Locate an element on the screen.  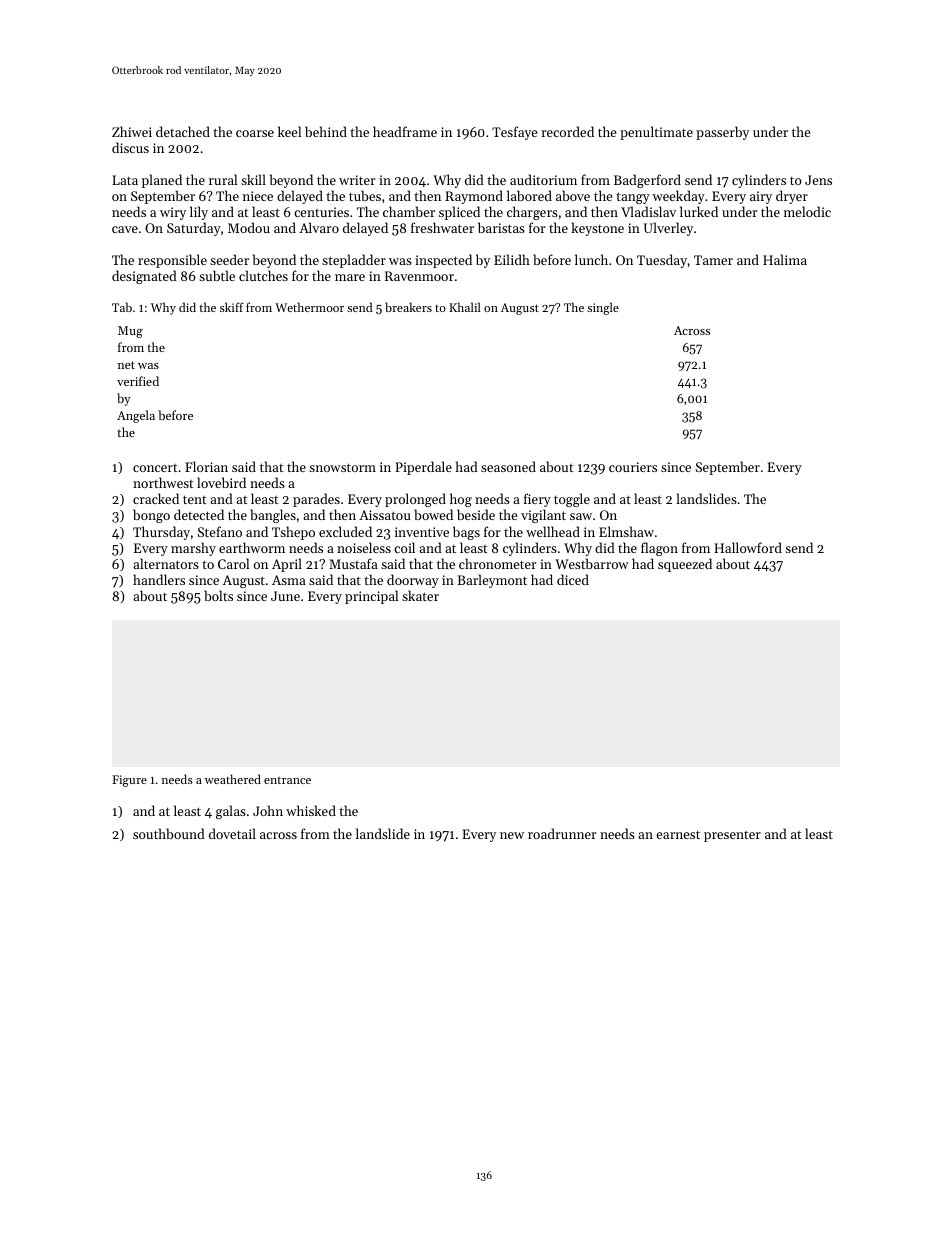
recorded is located at coordinates (567, 131).
